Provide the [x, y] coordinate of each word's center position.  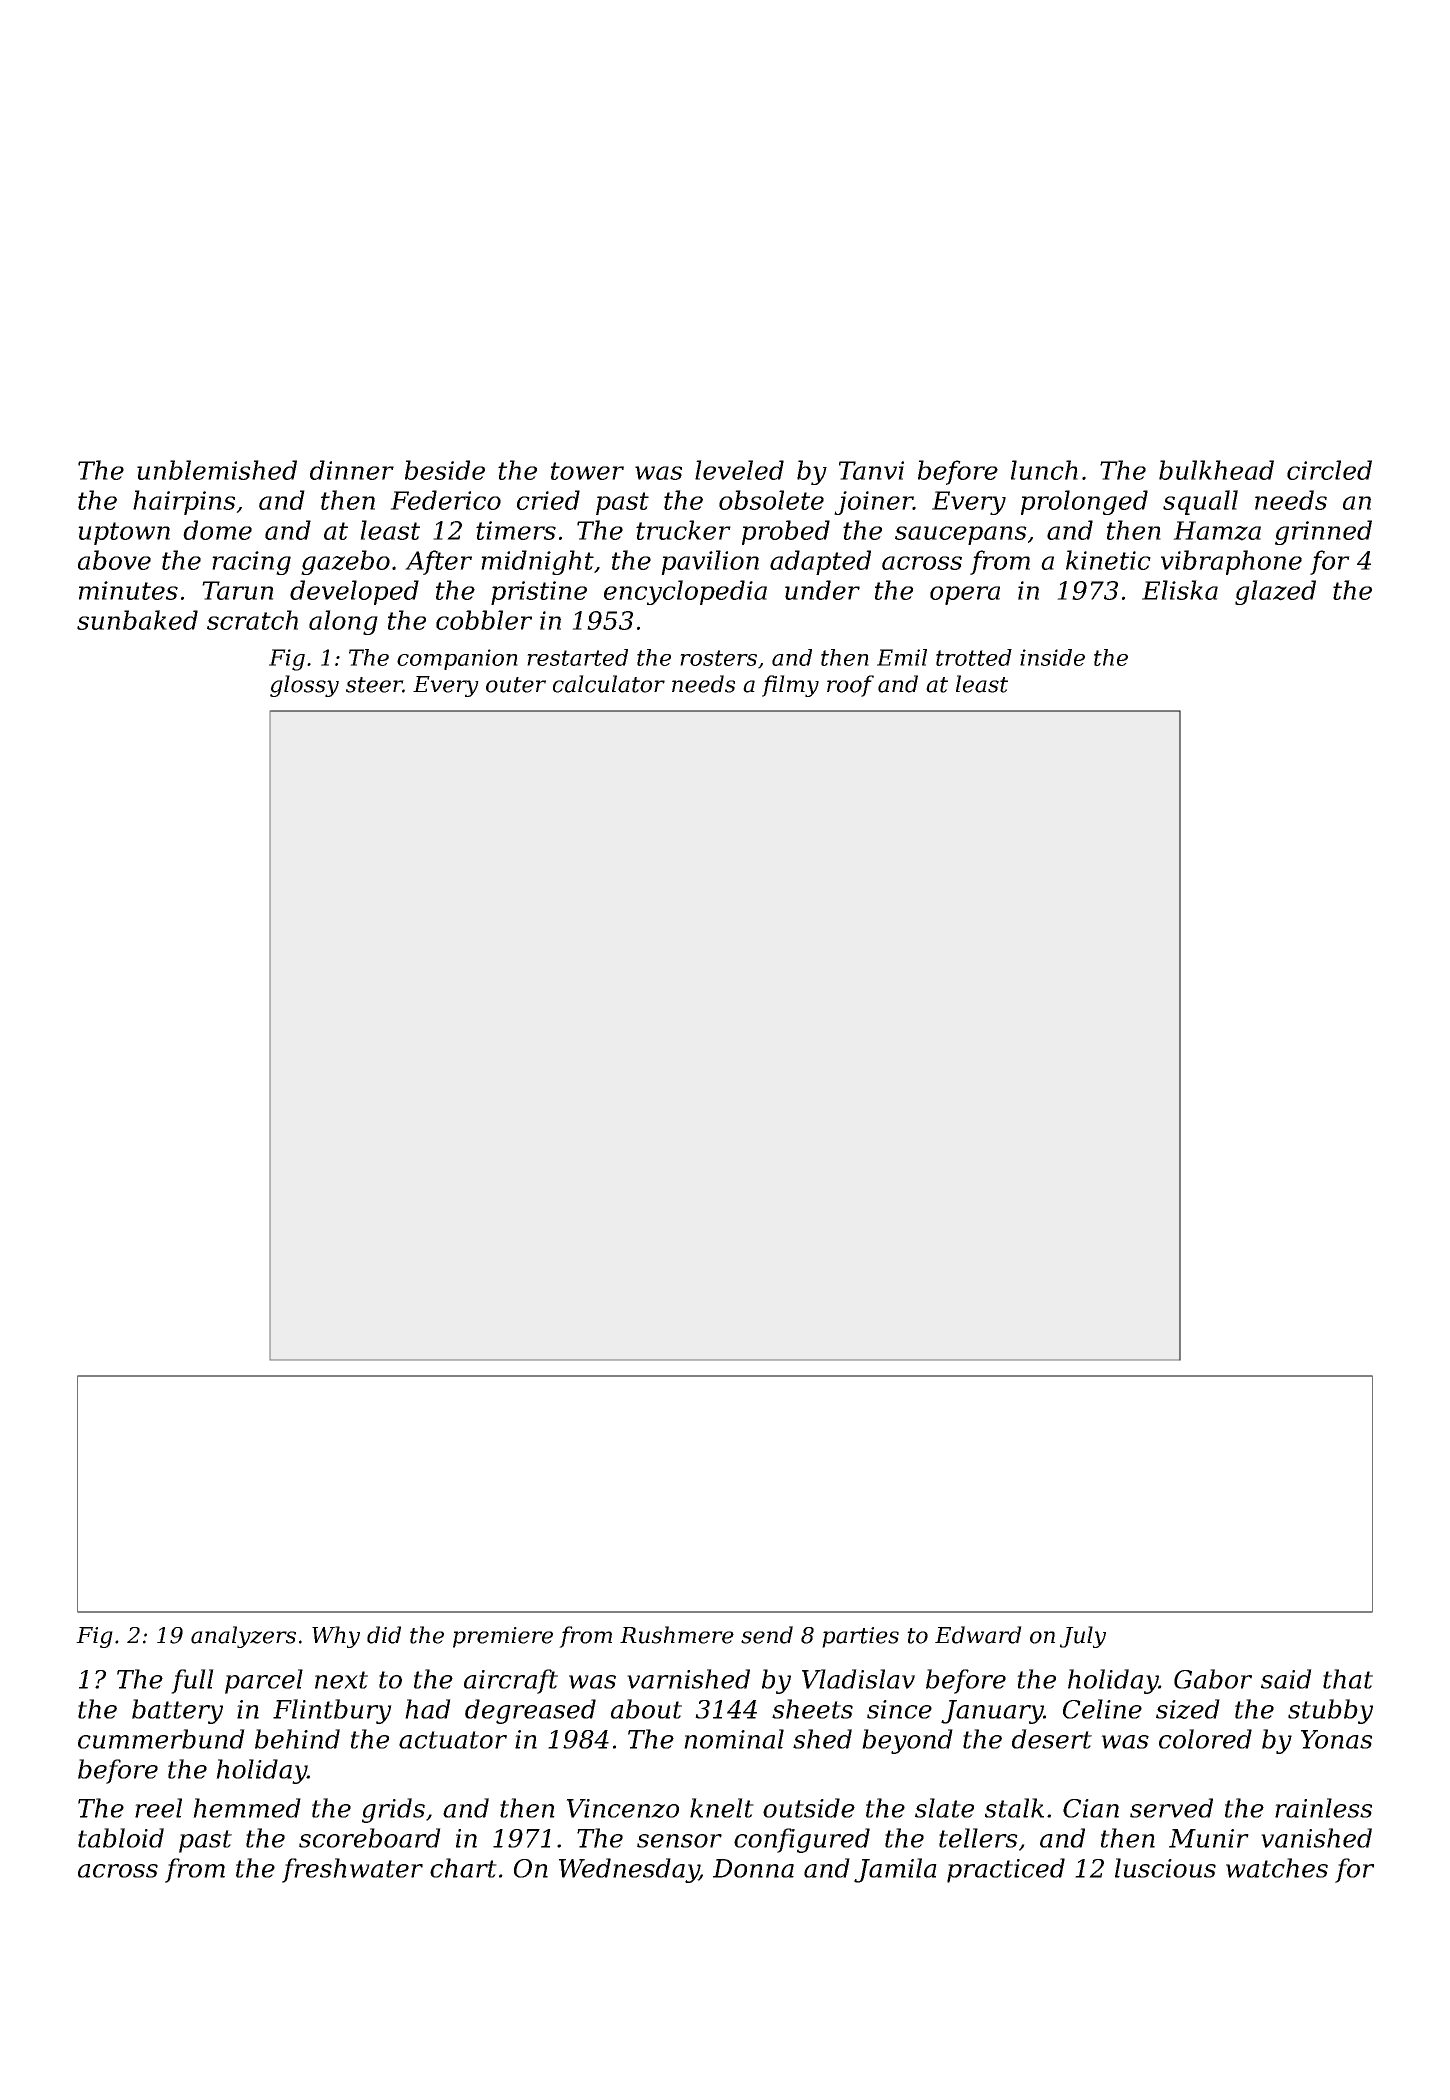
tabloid [121, 1838]
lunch [1044, 470]
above [114, 560]
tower [587, 471]
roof [850, 686]
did [384, 1635]
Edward [978, 1635]
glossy [304, 686]
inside [1052, 657]
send [767, 1635]
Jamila [895, 1870]
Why [336, 1637]
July [1083, 1637]
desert [1052, 1739]
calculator [609, 684]
